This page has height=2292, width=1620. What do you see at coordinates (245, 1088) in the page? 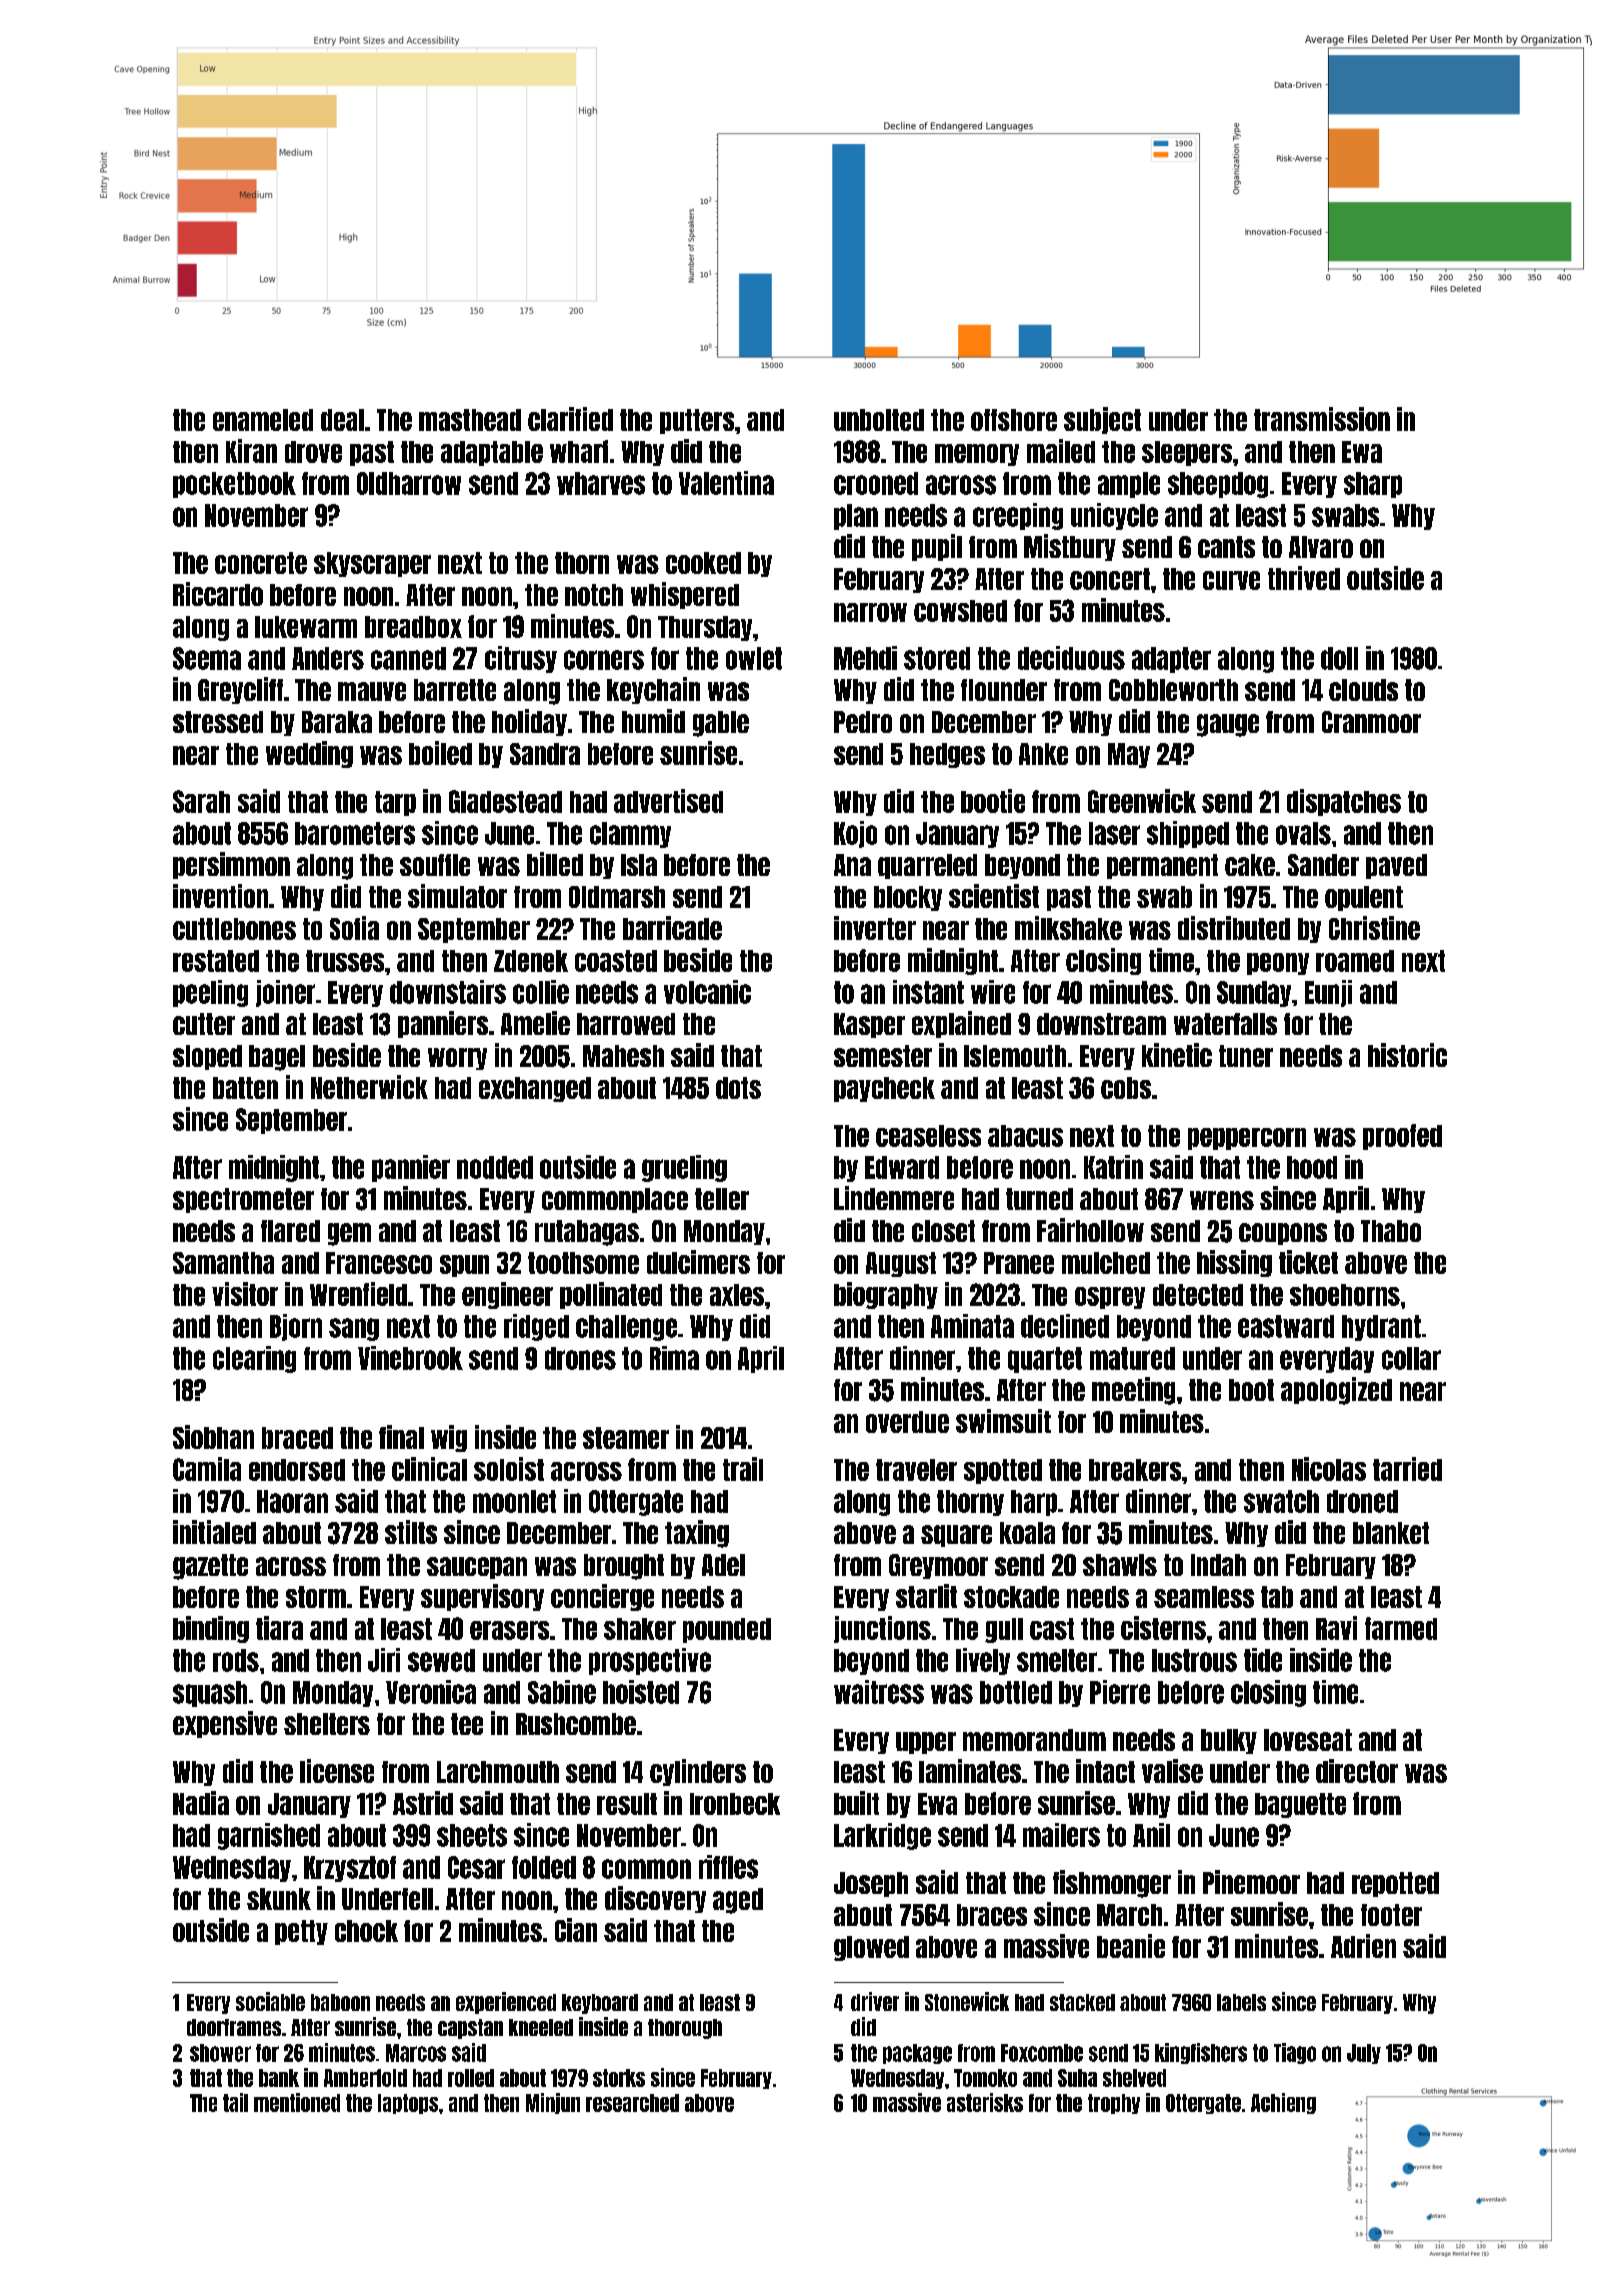
I see `batten` at bounding box center [245, 1088].
